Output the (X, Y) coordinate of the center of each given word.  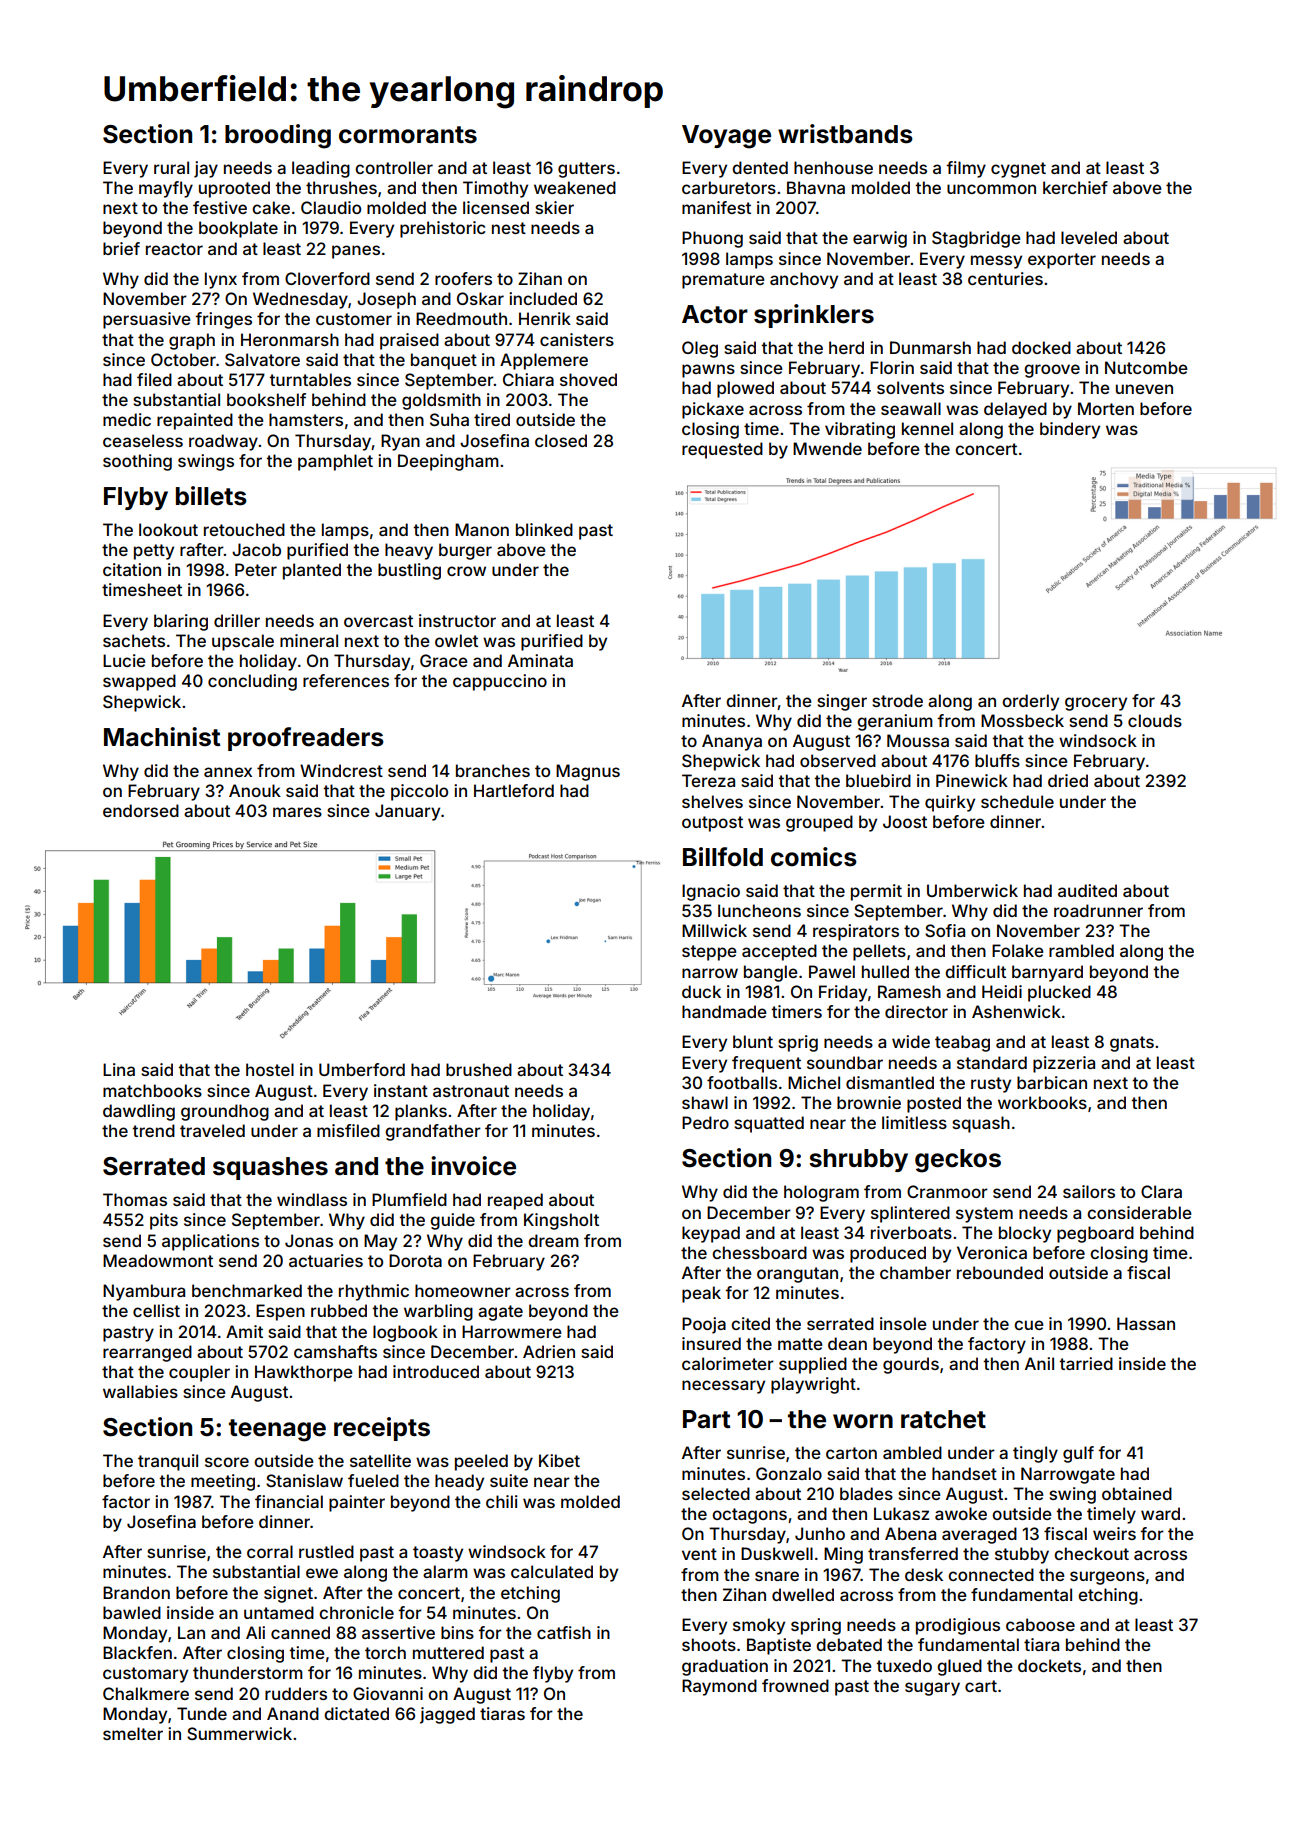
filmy (966, 169)
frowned (795, 1685)
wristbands (845, 134)
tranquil (168, 1462)
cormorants (408, 135)
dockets (1049, 1665)
